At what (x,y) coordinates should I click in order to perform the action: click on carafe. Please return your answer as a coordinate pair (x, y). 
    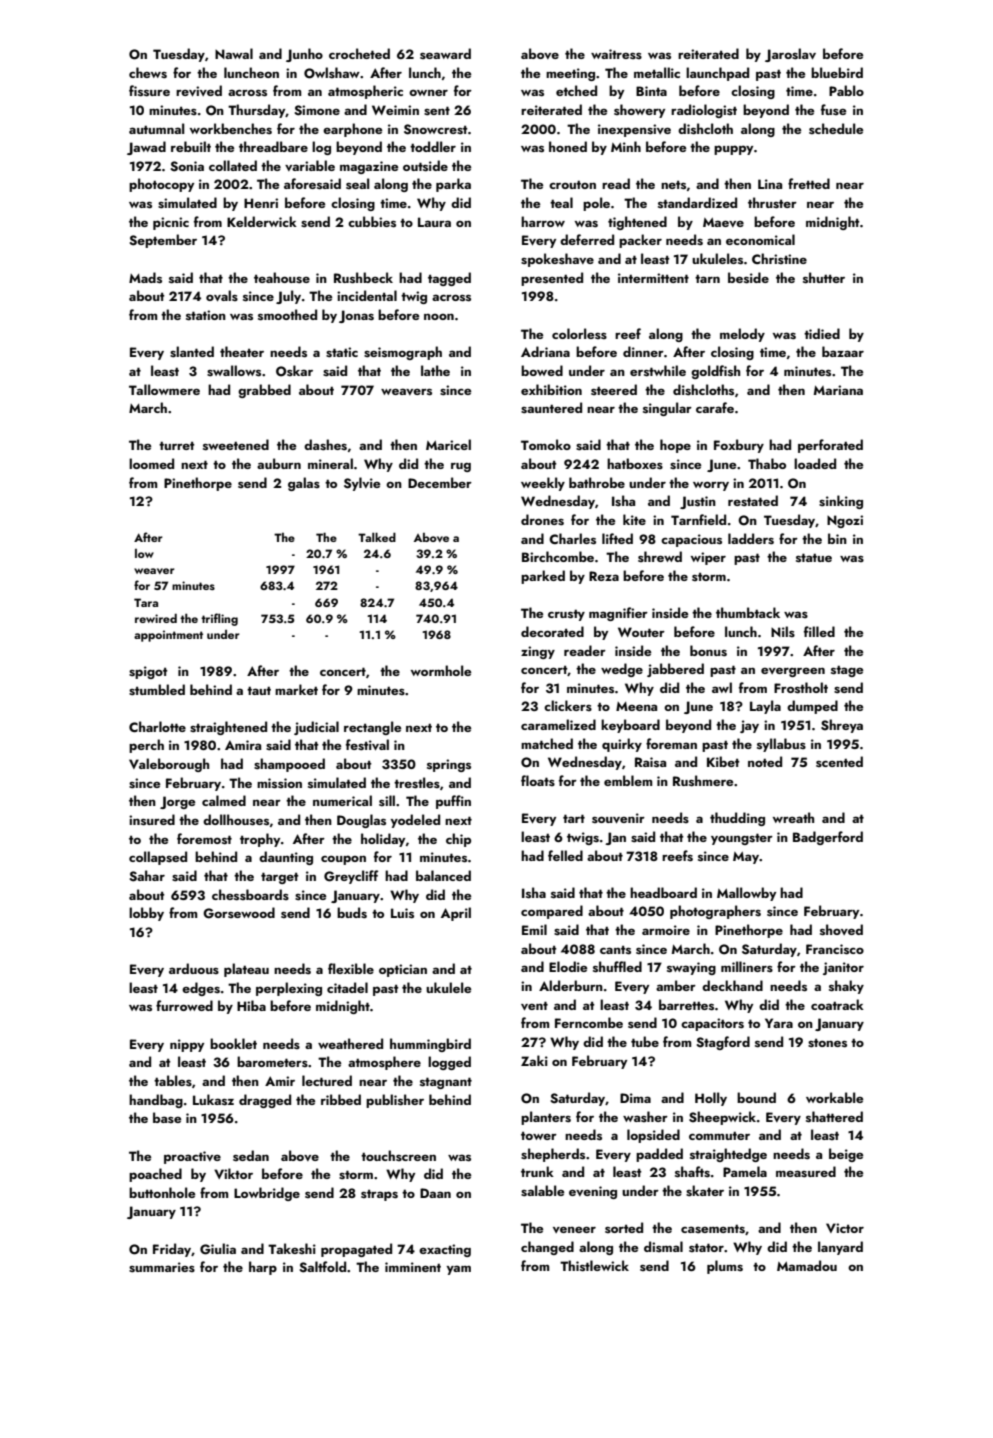
    Looking at the image, I should click on (715, 407).
